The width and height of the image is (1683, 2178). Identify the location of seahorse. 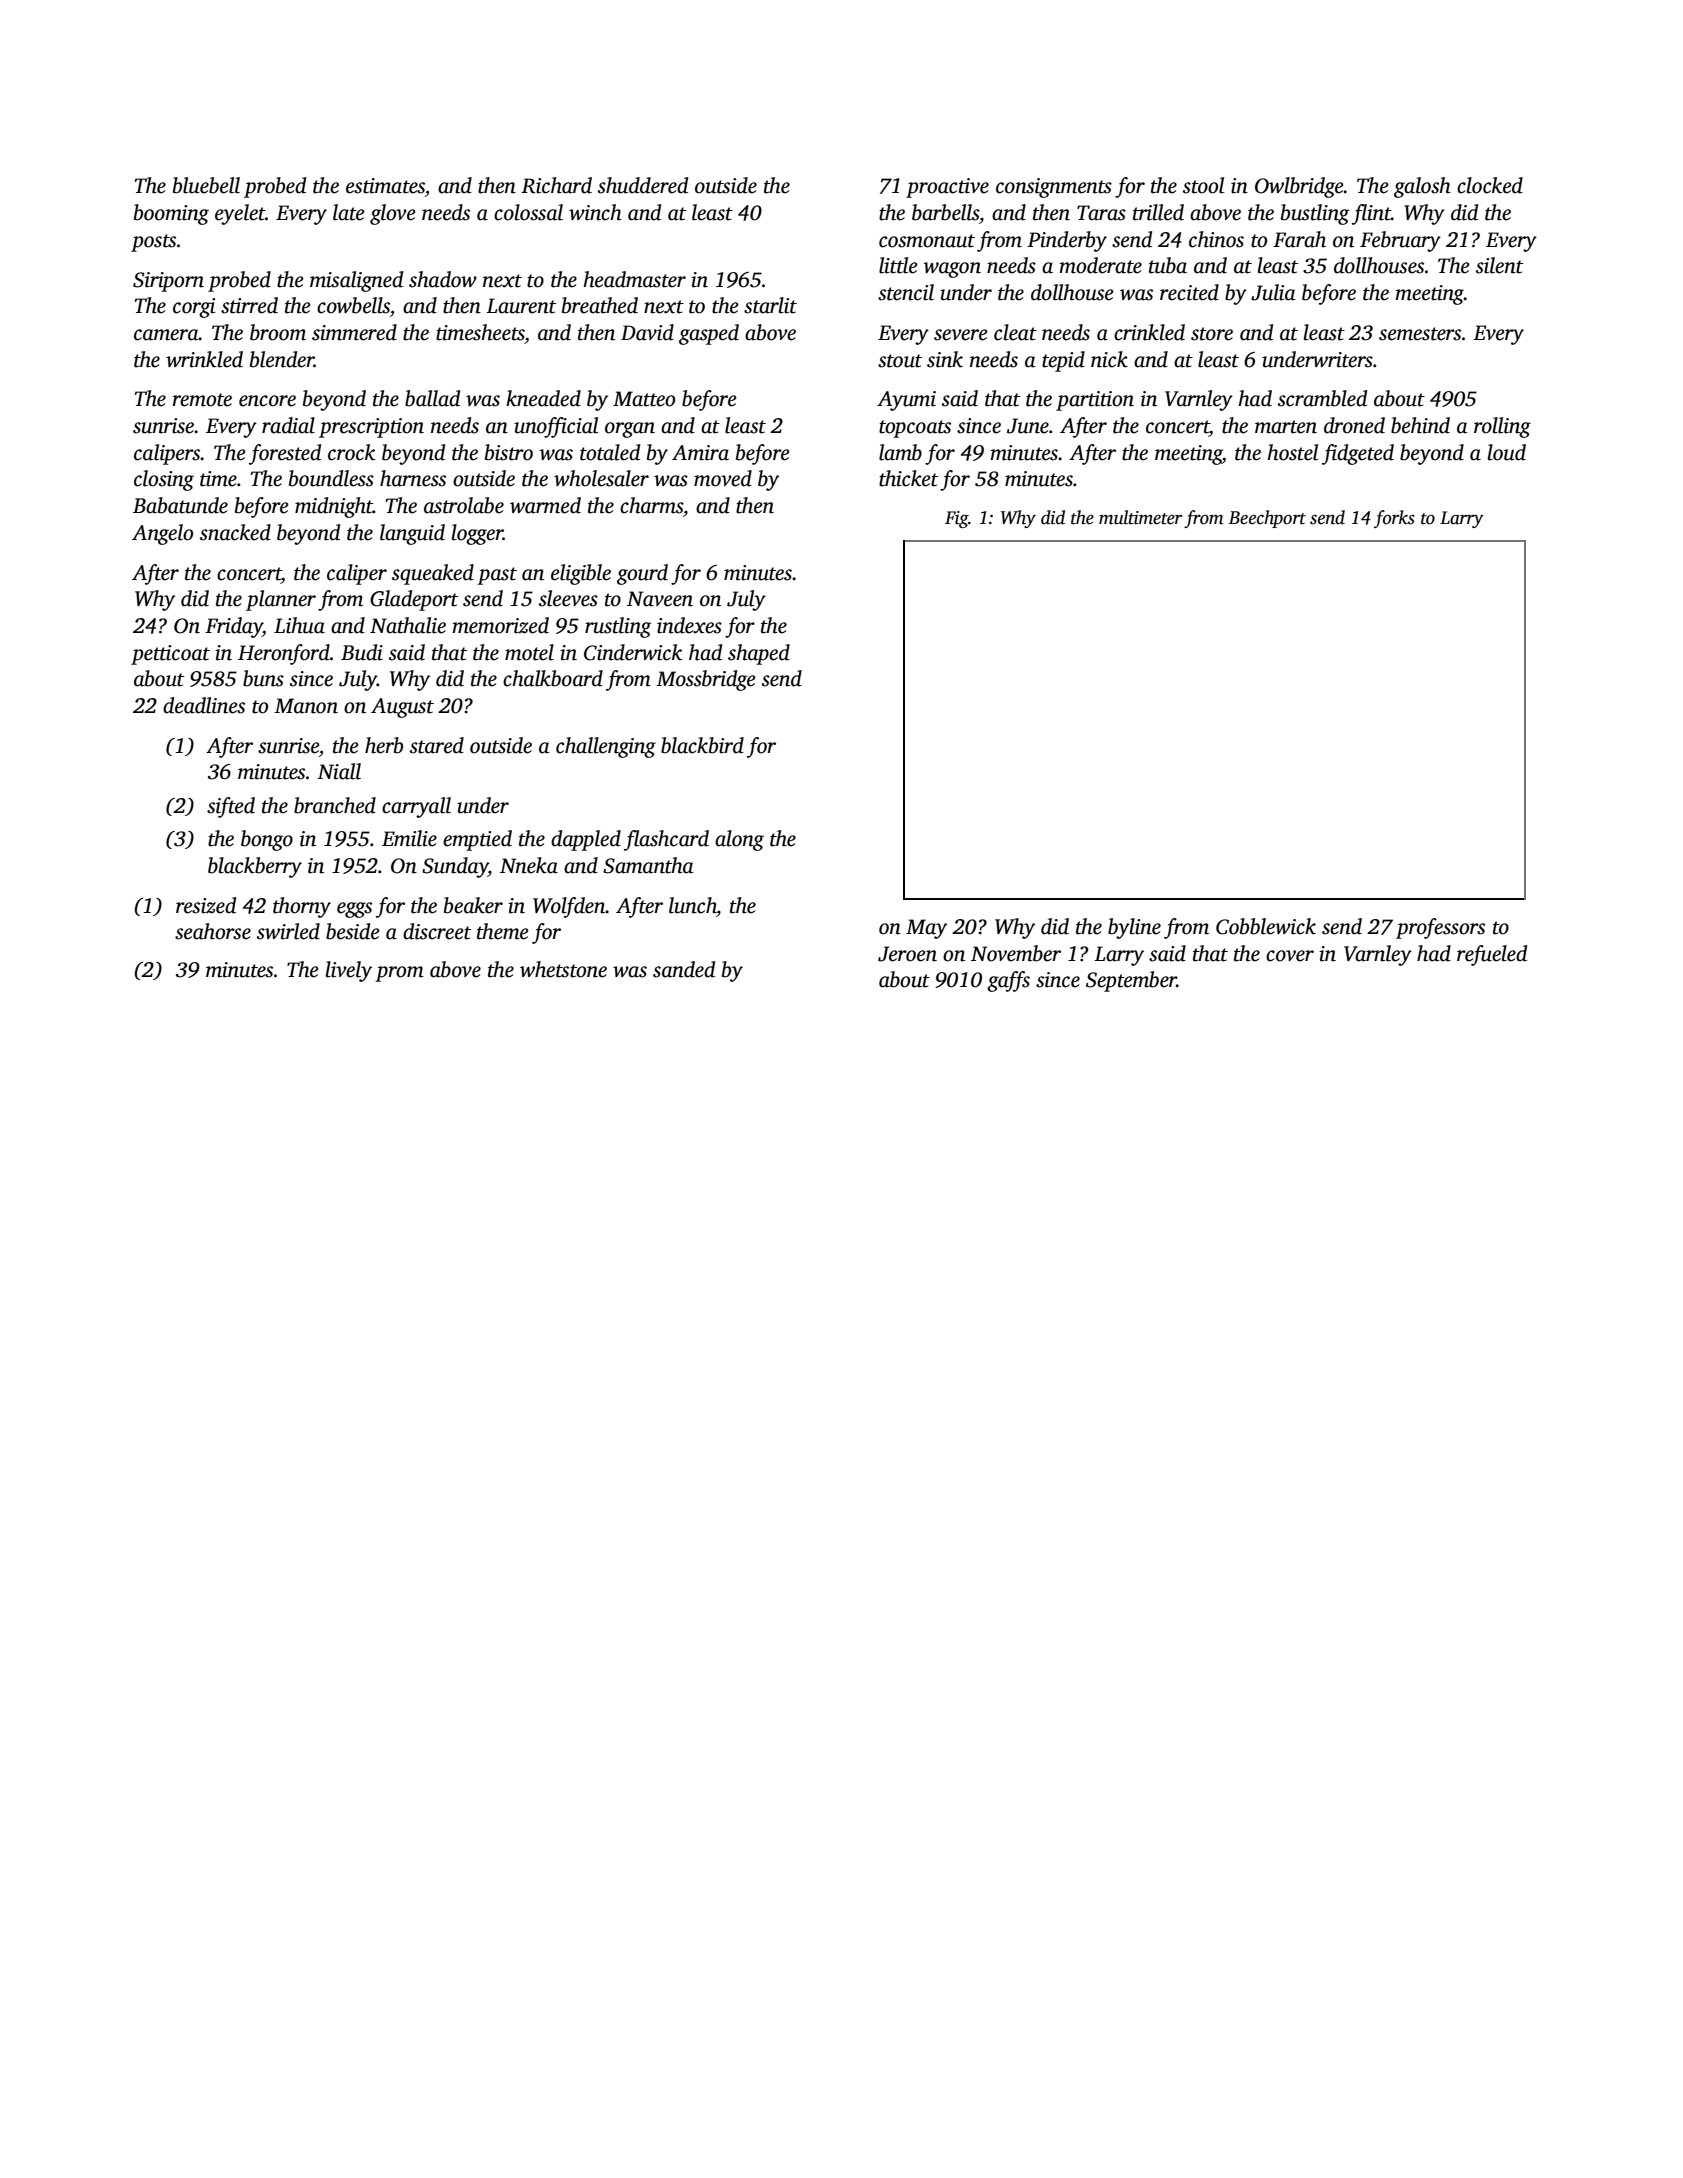
(213, 931).
